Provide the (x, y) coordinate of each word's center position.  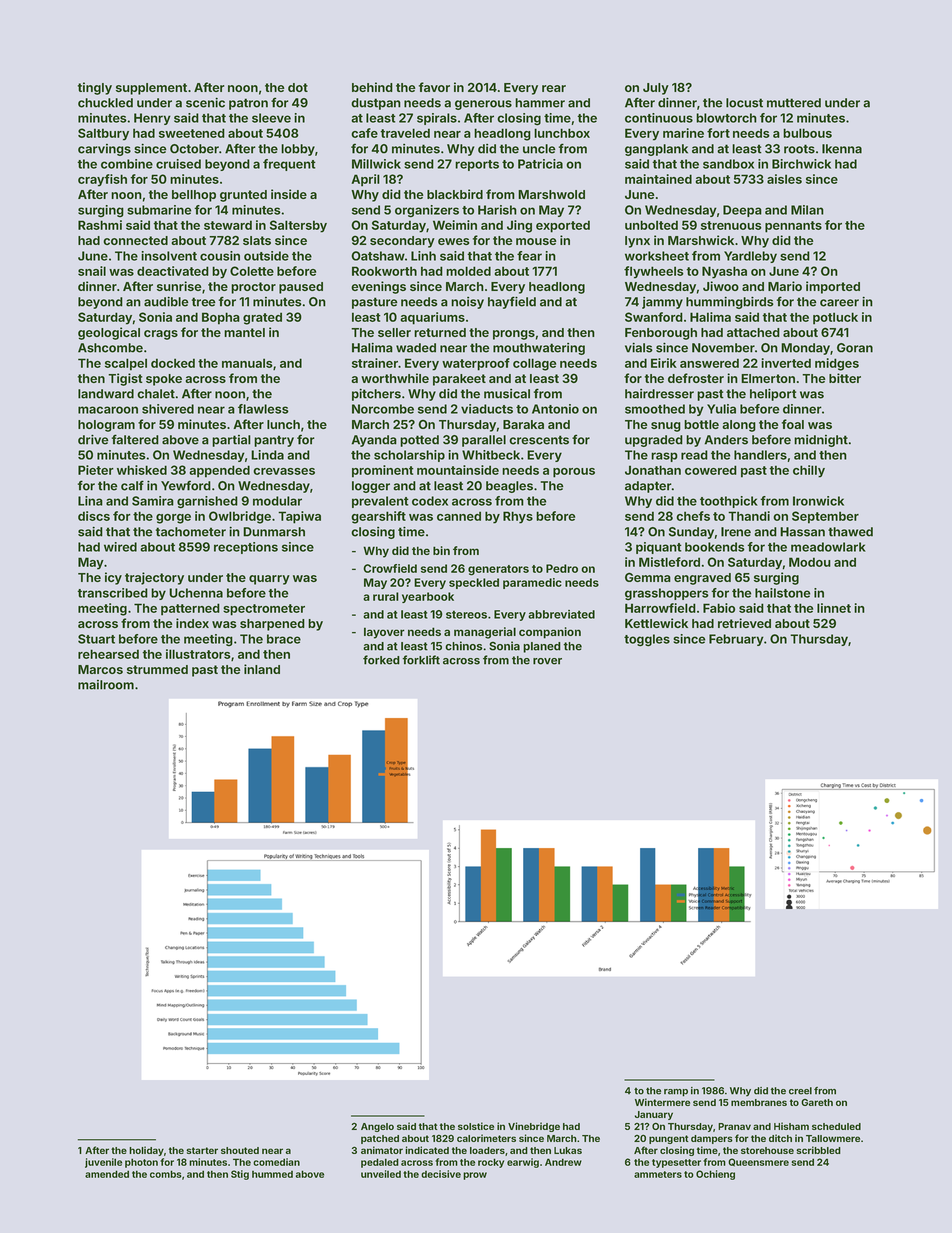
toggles (647, 640)
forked (381, 660)
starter (202, 1150)
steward (228, 225)
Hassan (802, 532)
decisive (441, 1174)
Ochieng (715, 1175)
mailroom (106, 685)
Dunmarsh (274, 532)
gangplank (656, 150)
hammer (540, 103)
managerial (485, 633)
